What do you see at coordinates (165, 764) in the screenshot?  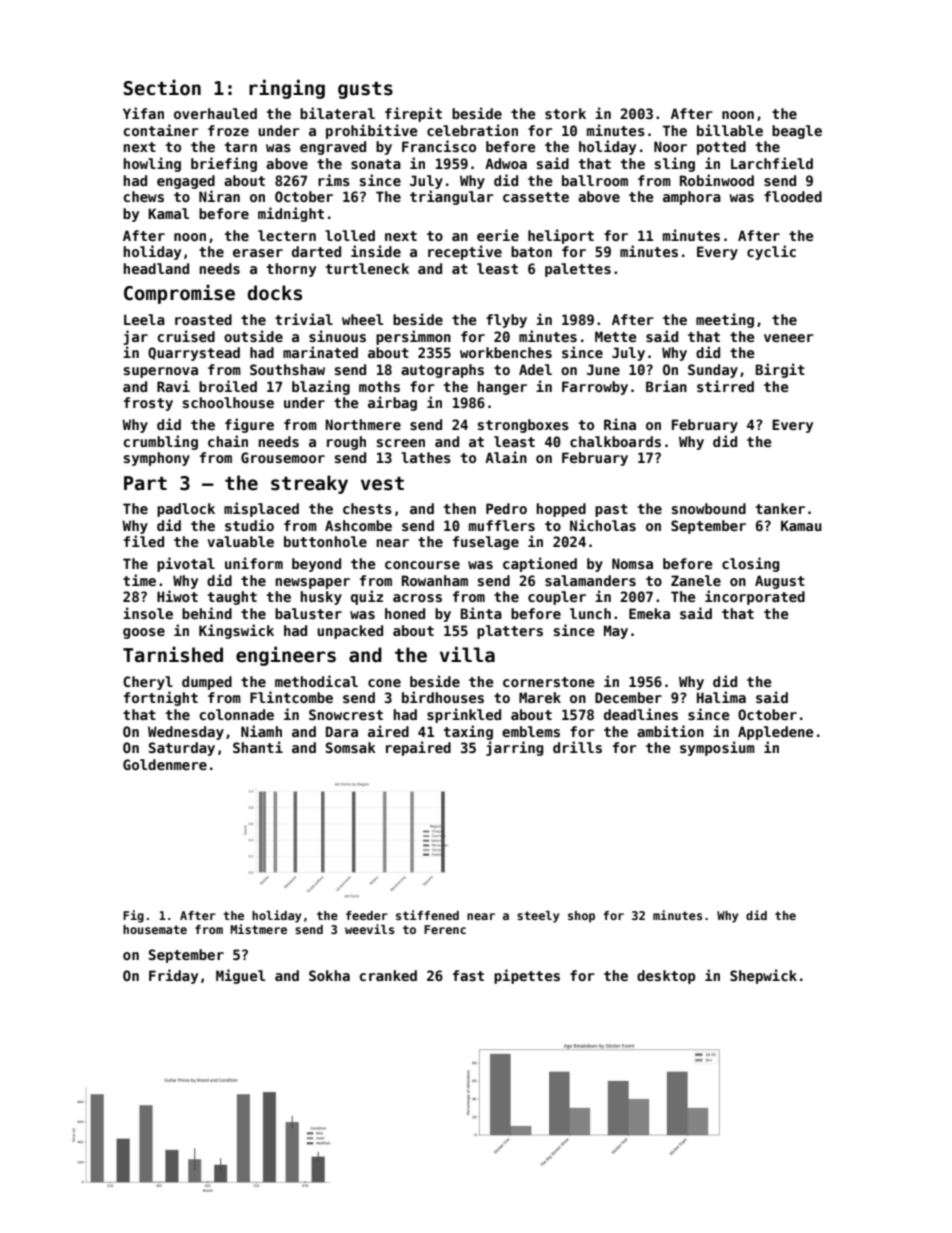 I see `Goldenmere` at bounding box center [165, 764].
